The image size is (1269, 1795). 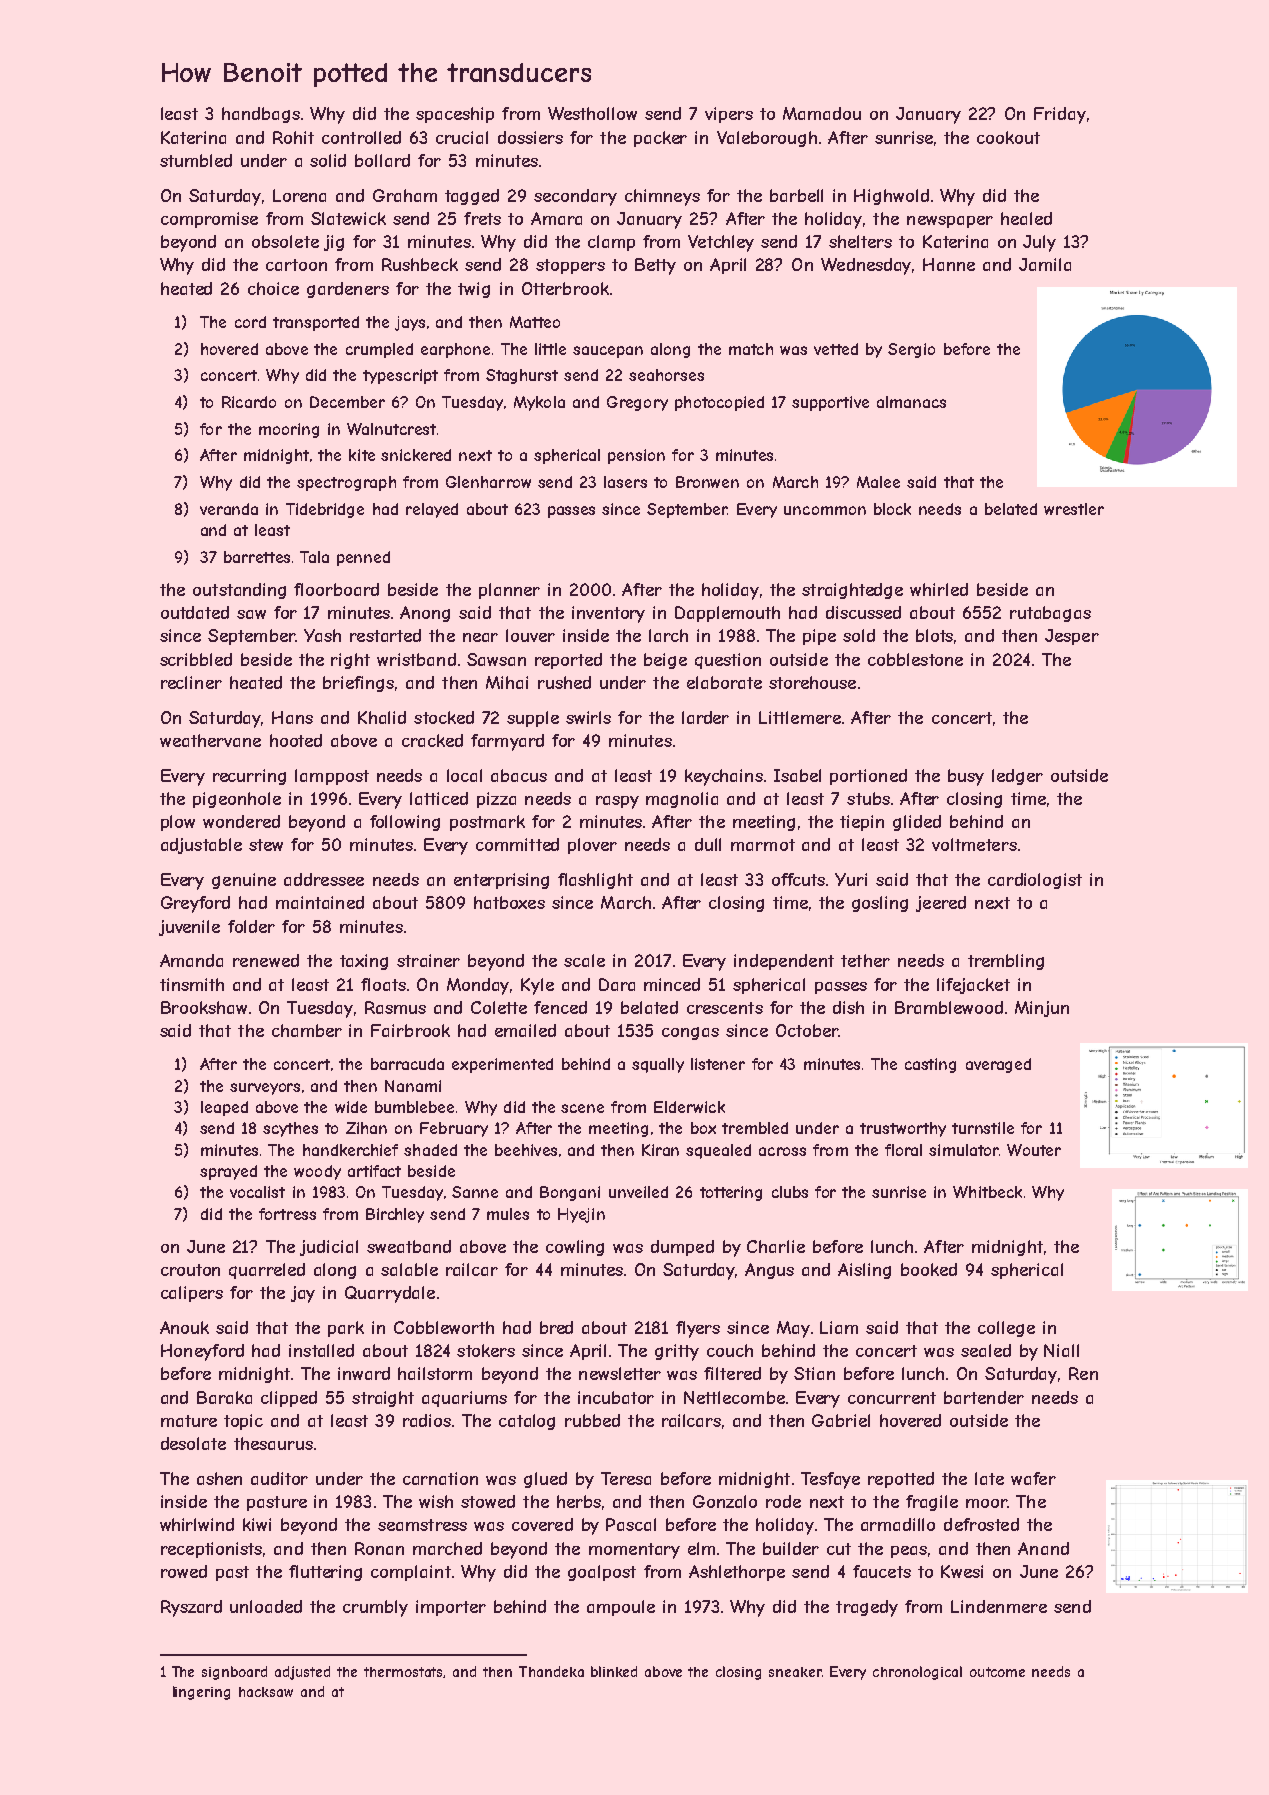 What do you see at coordinates (411, 1573) in the screenshot?
I see `complaint` at bounding box center [411, 1573].
